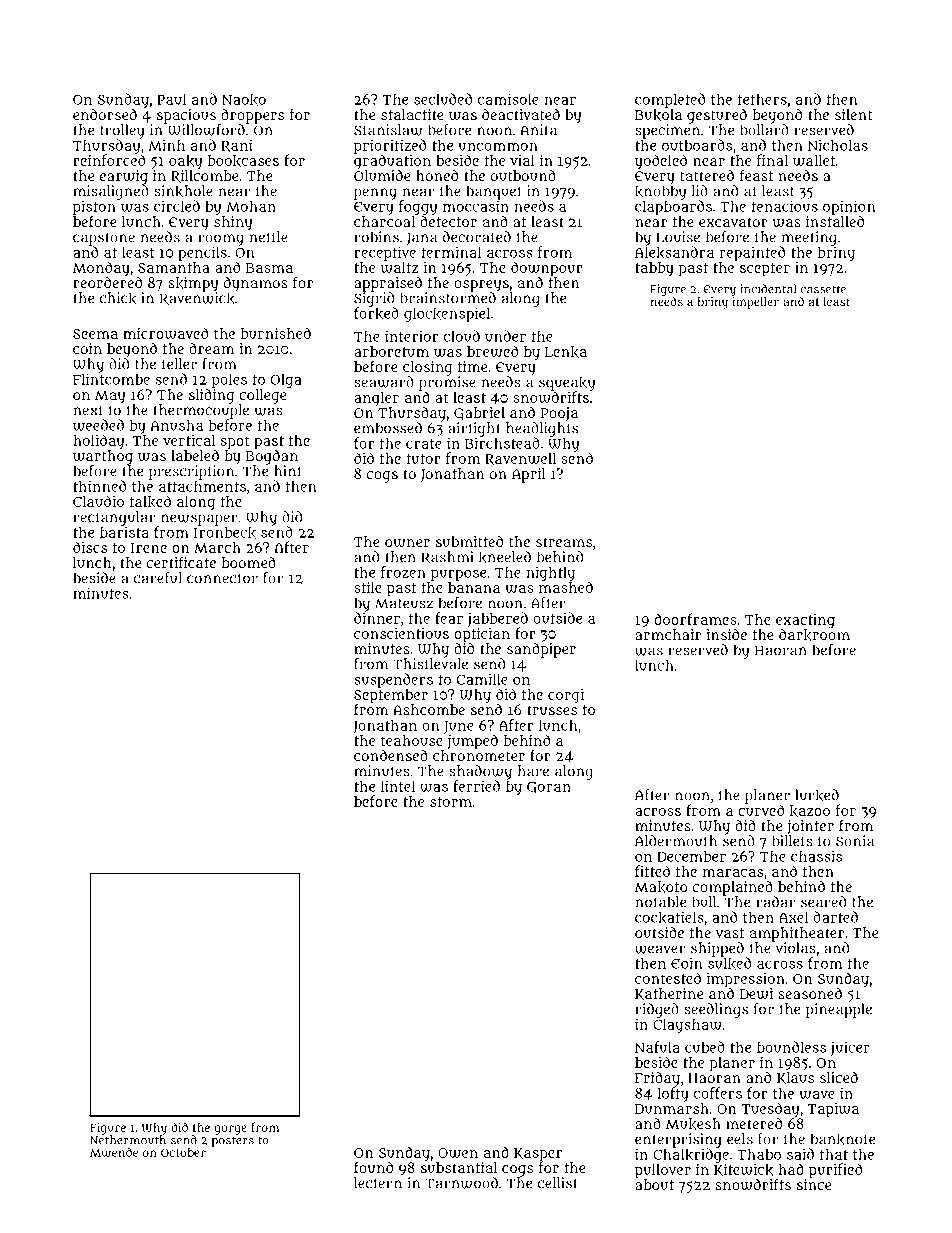  I want to click on Naoko, so click(244, 100).
